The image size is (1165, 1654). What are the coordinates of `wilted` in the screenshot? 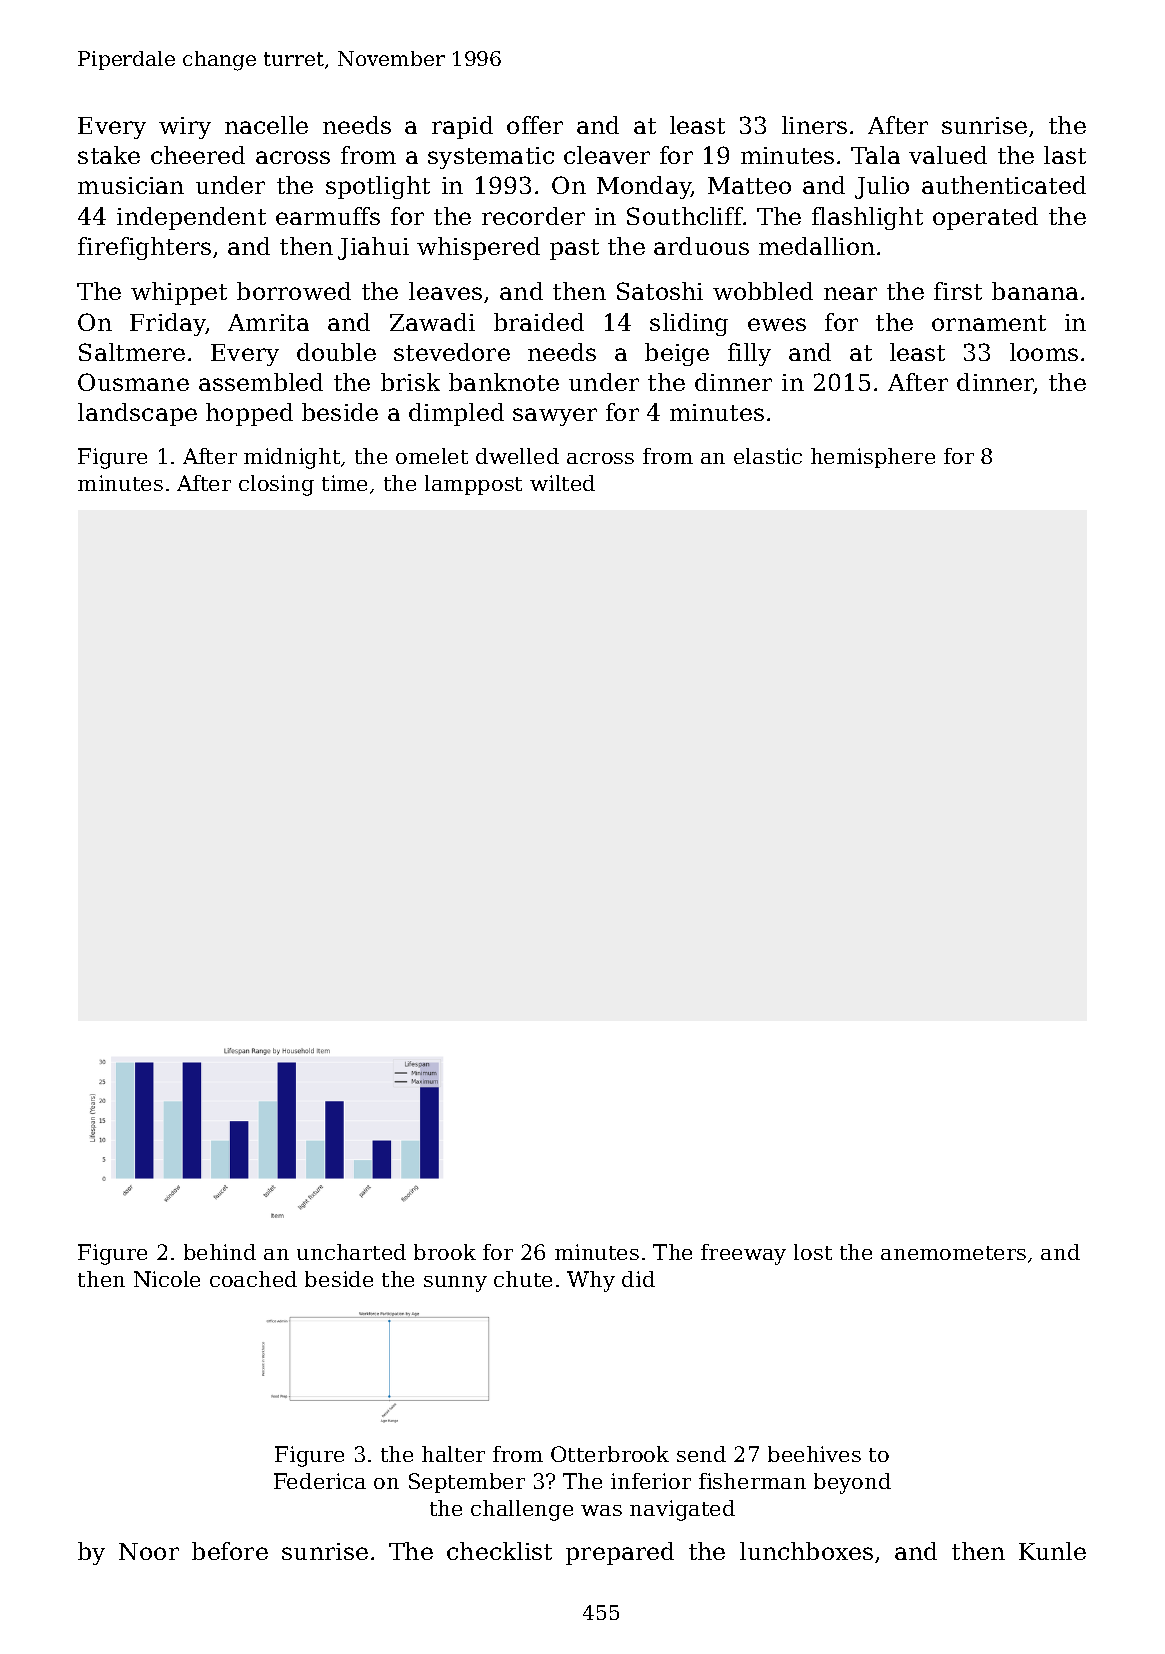 It's located at (562, 483).
